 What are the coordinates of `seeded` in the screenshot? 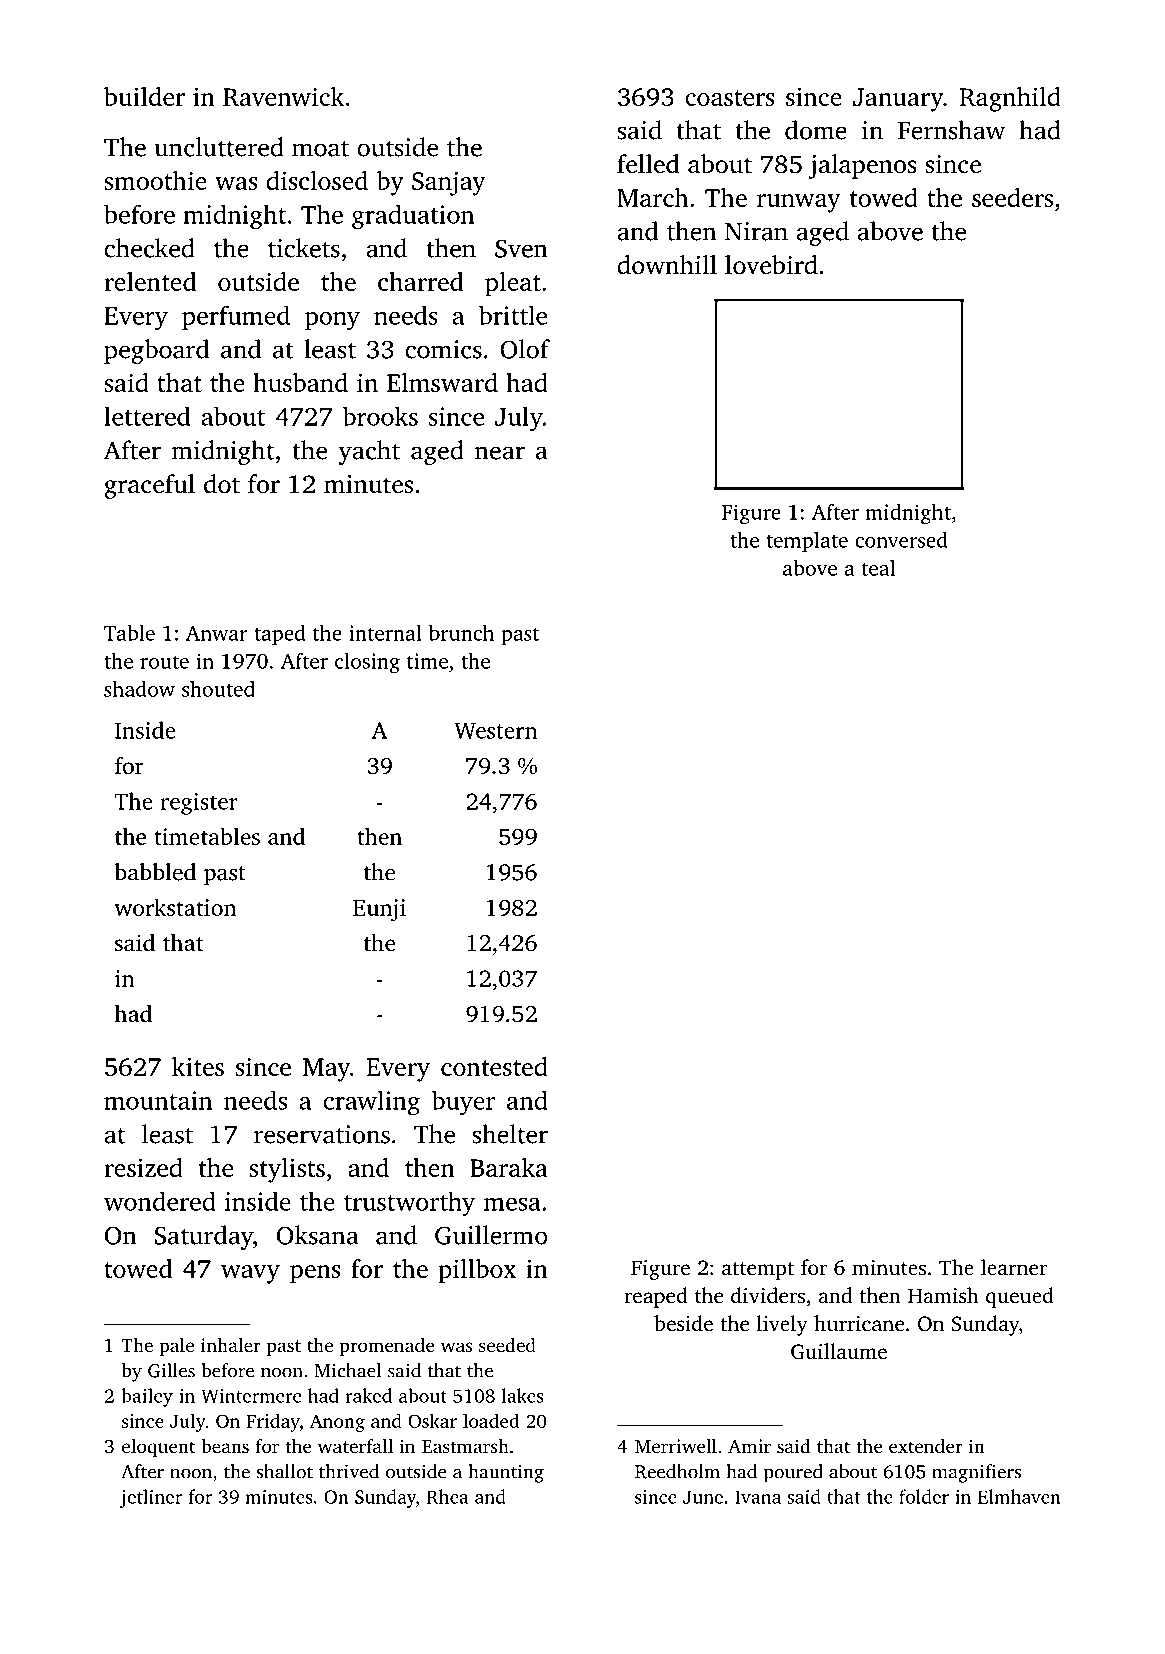 It's located at (507, 1345).
